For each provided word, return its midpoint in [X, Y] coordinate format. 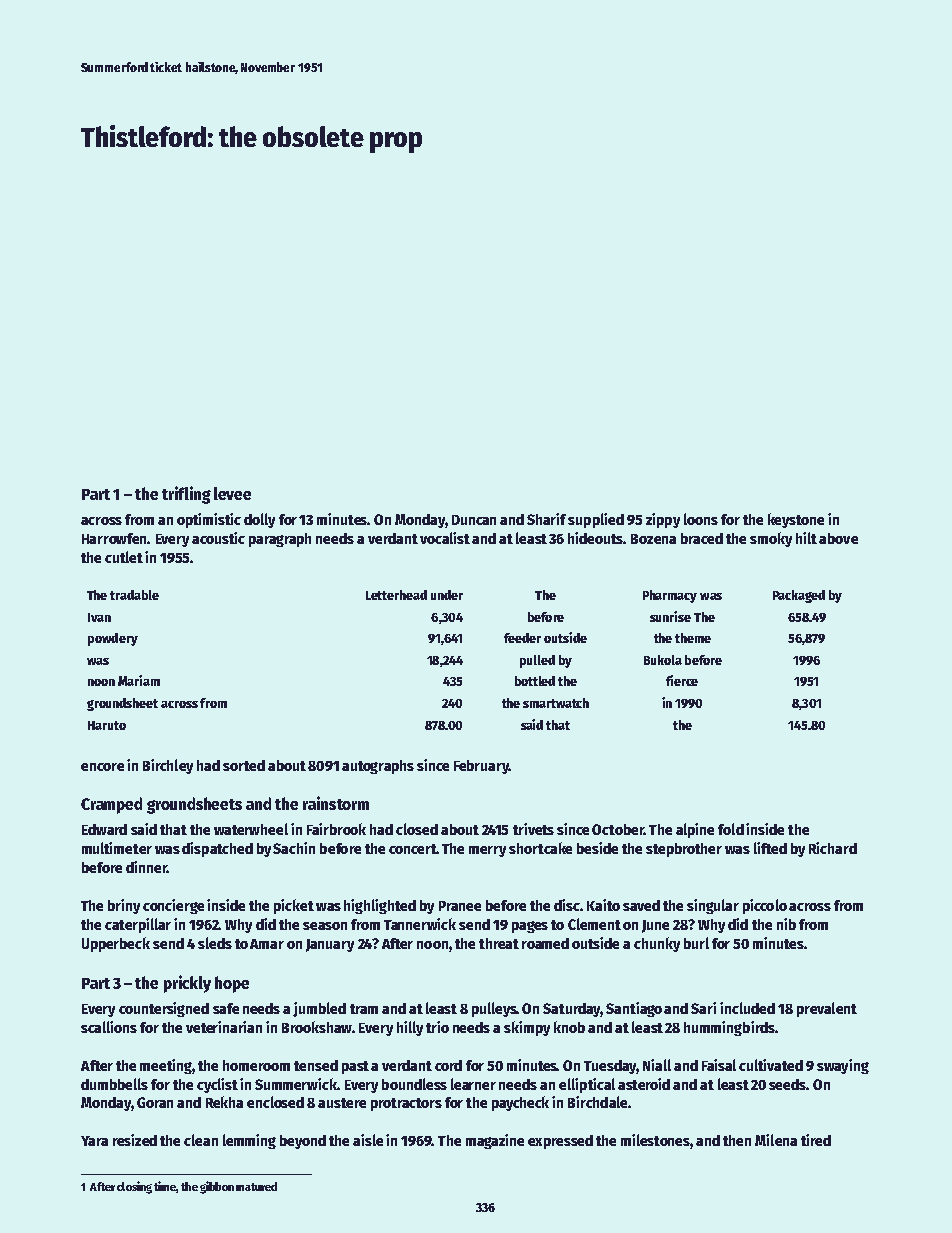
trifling [186, 495]
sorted [244, 765]
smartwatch [556, 703]
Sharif [546, 519]
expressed [560, 1142]
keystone [796, 520]
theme [693, 638]
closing [134, 1187]
